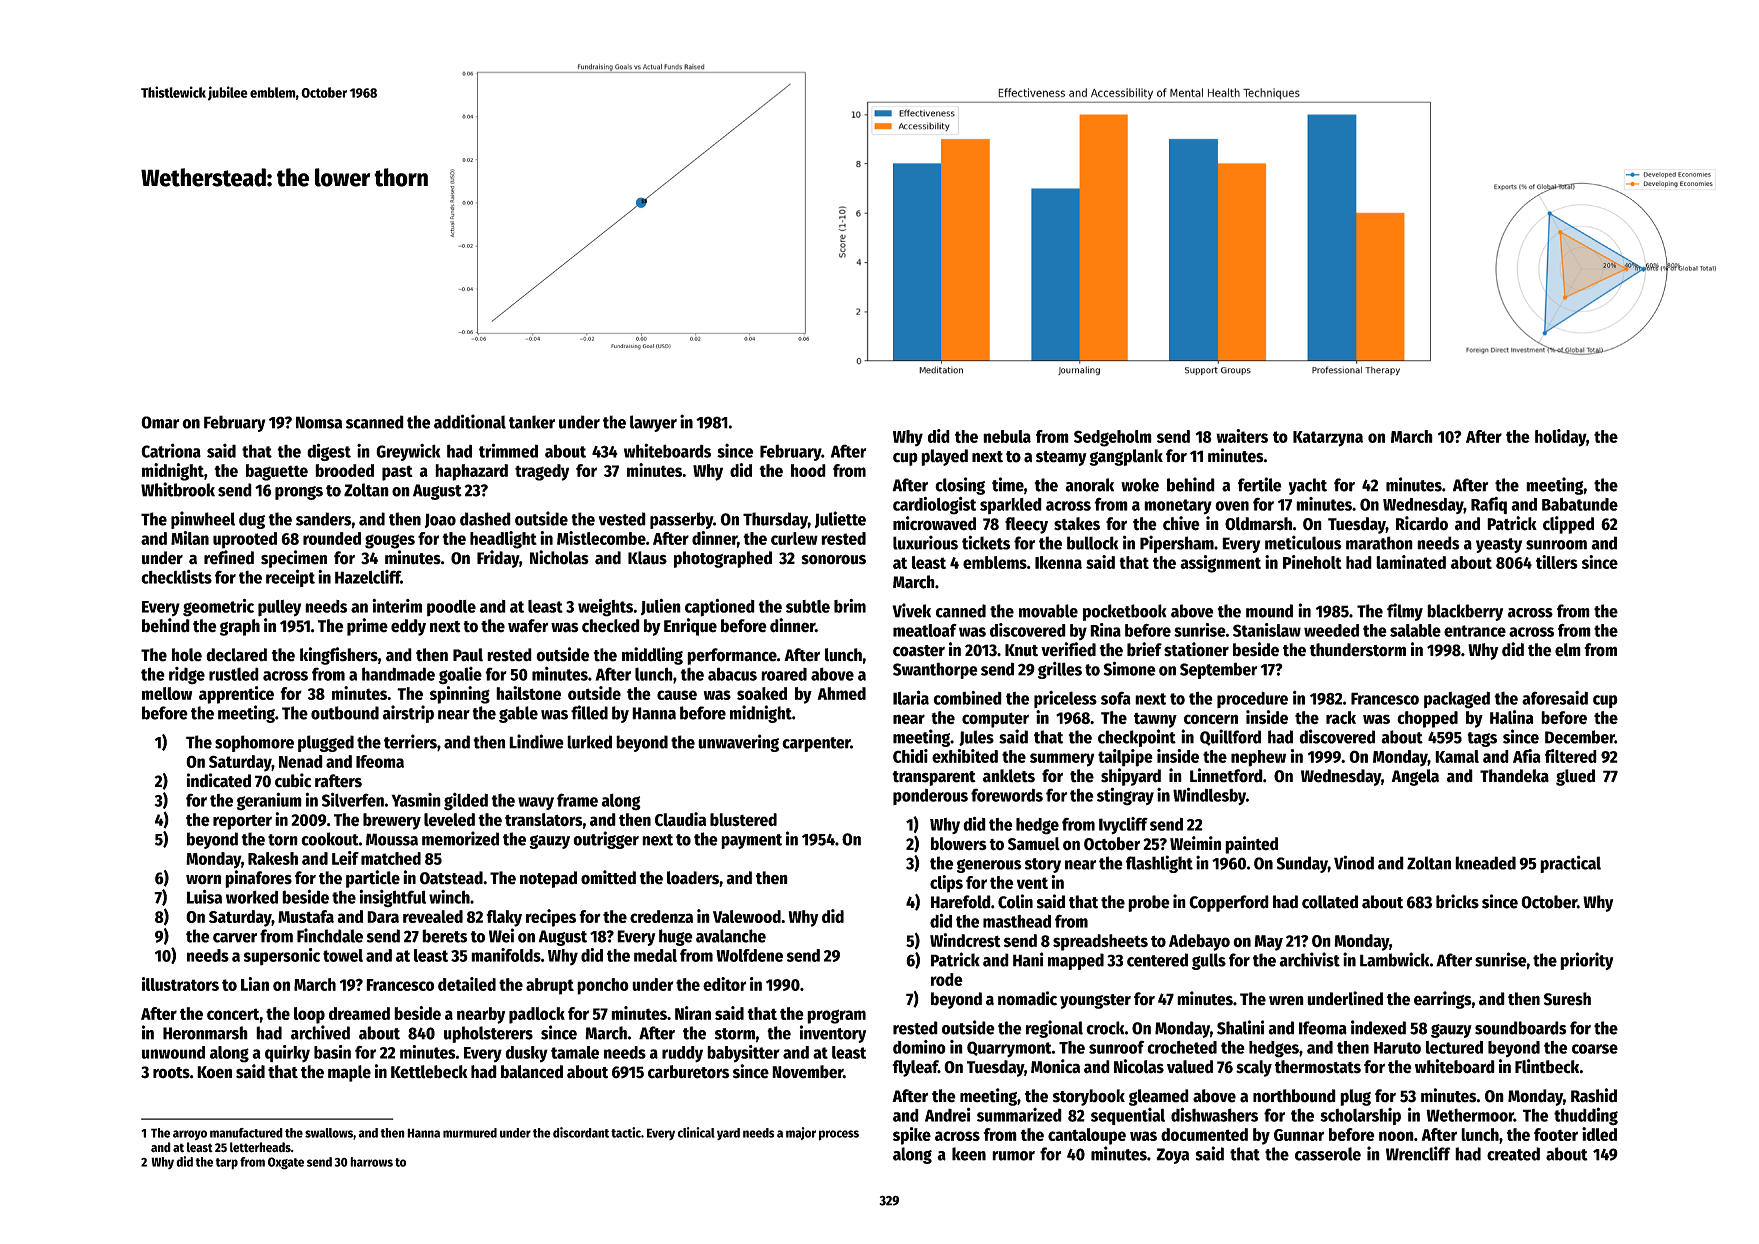  I want to click on stationer, so click(1196, 649).
